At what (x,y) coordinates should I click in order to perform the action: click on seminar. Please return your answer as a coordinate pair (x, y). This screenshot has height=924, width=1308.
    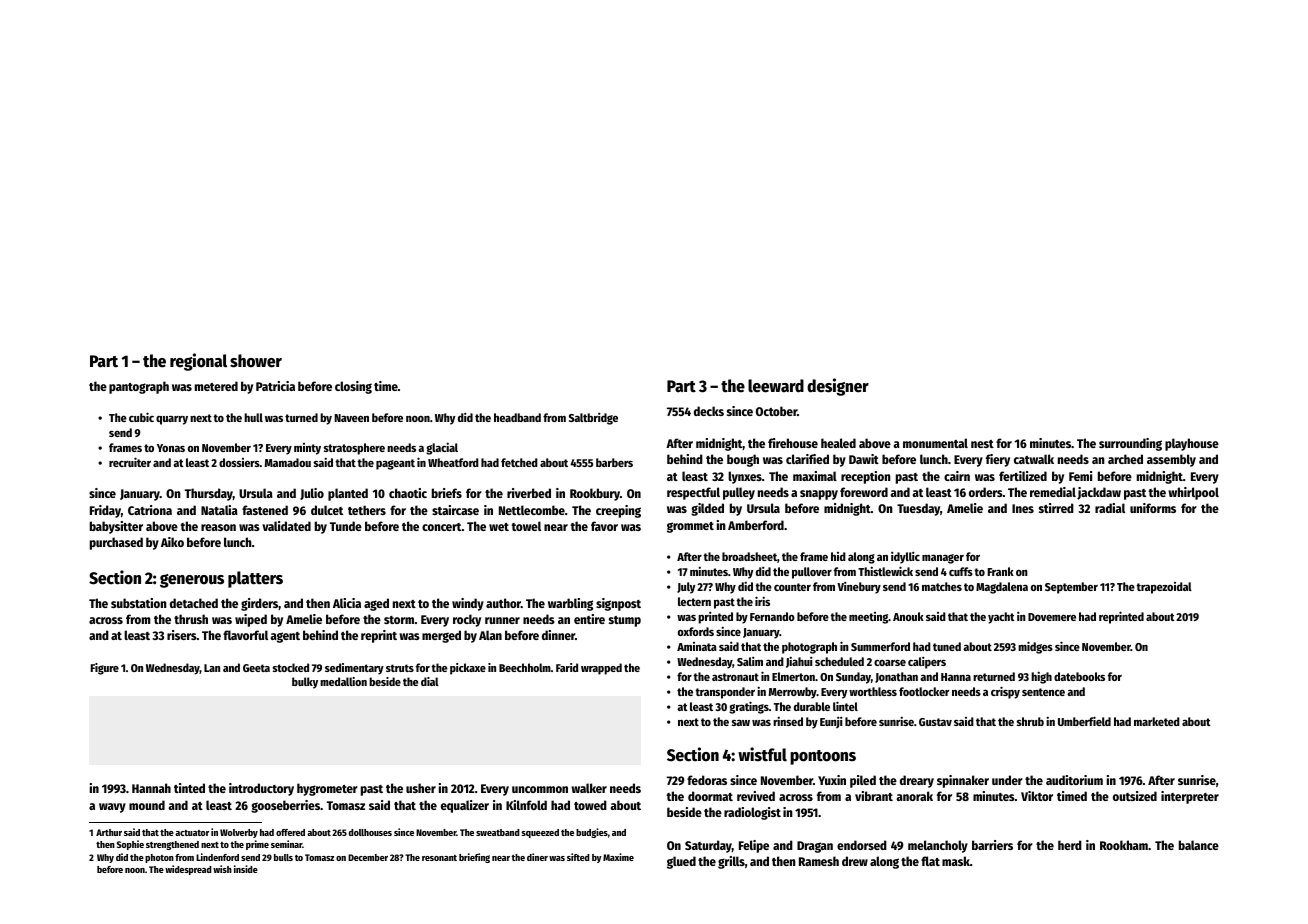
    Looking at the image, I should click on (286, 844).
